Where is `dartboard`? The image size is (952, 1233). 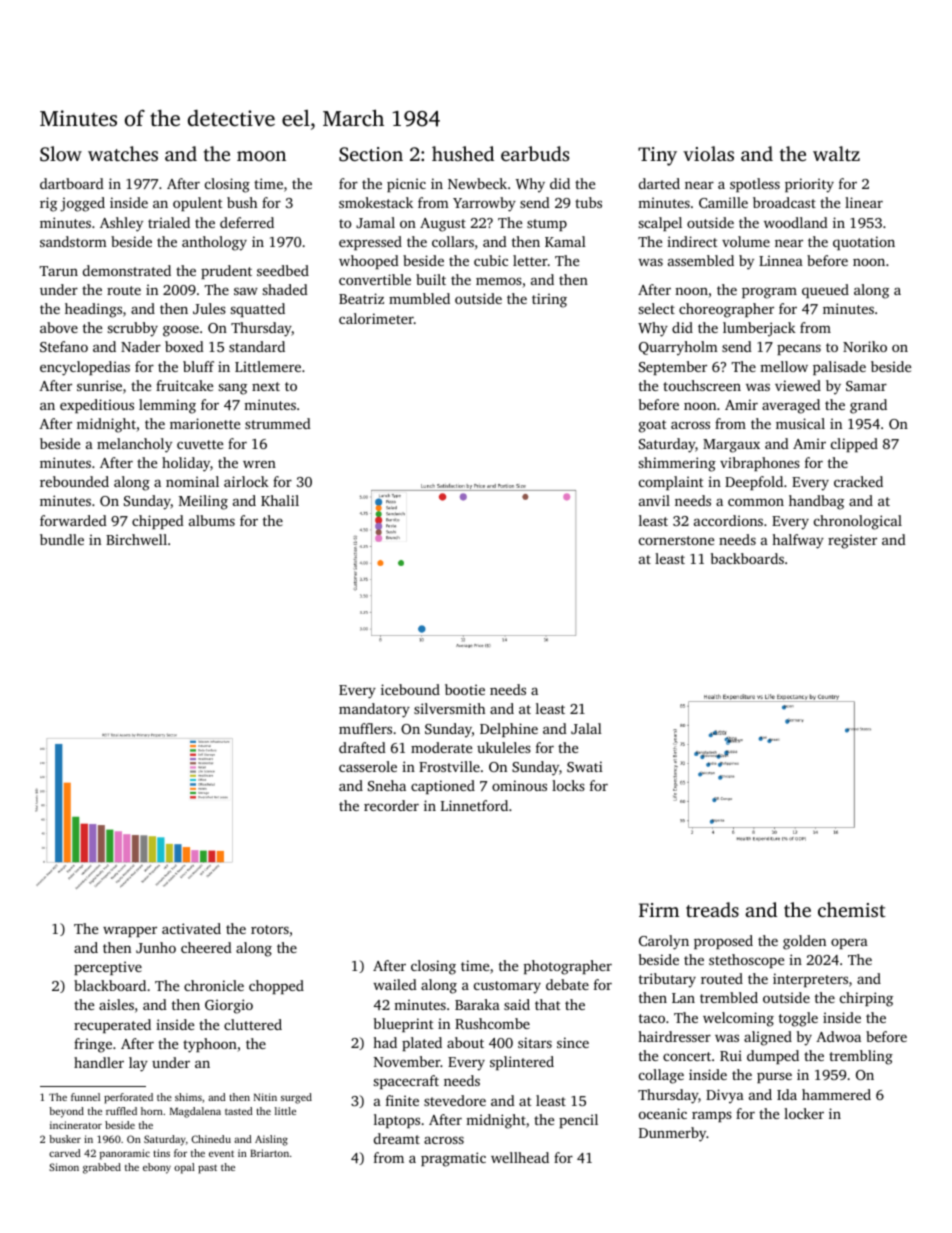 dartboard is located at coordinates (72, 183).
